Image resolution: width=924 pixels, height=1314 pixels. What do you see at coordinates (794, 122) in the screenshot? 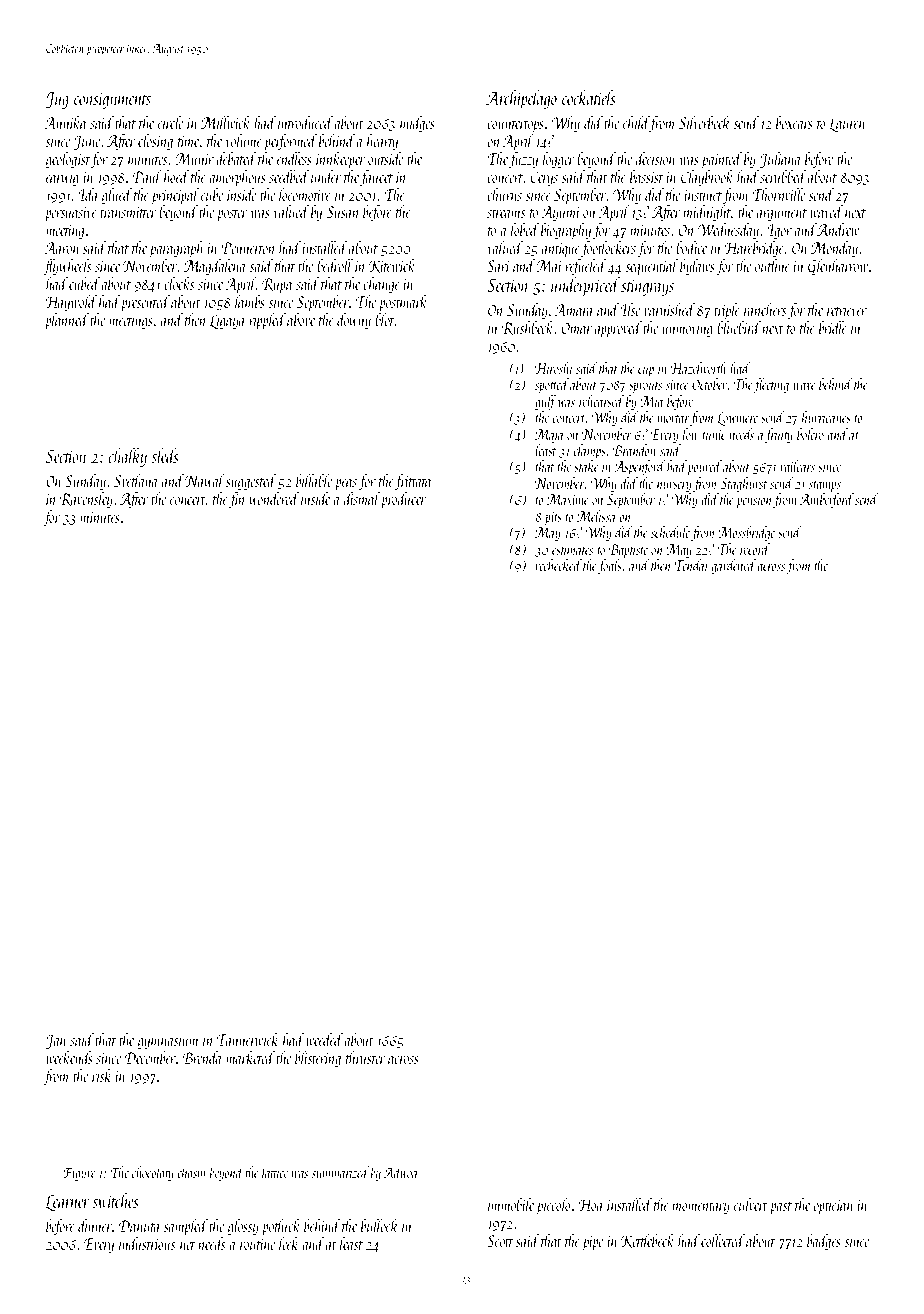
I see `boxcars` at bounding box center [794, 122].
